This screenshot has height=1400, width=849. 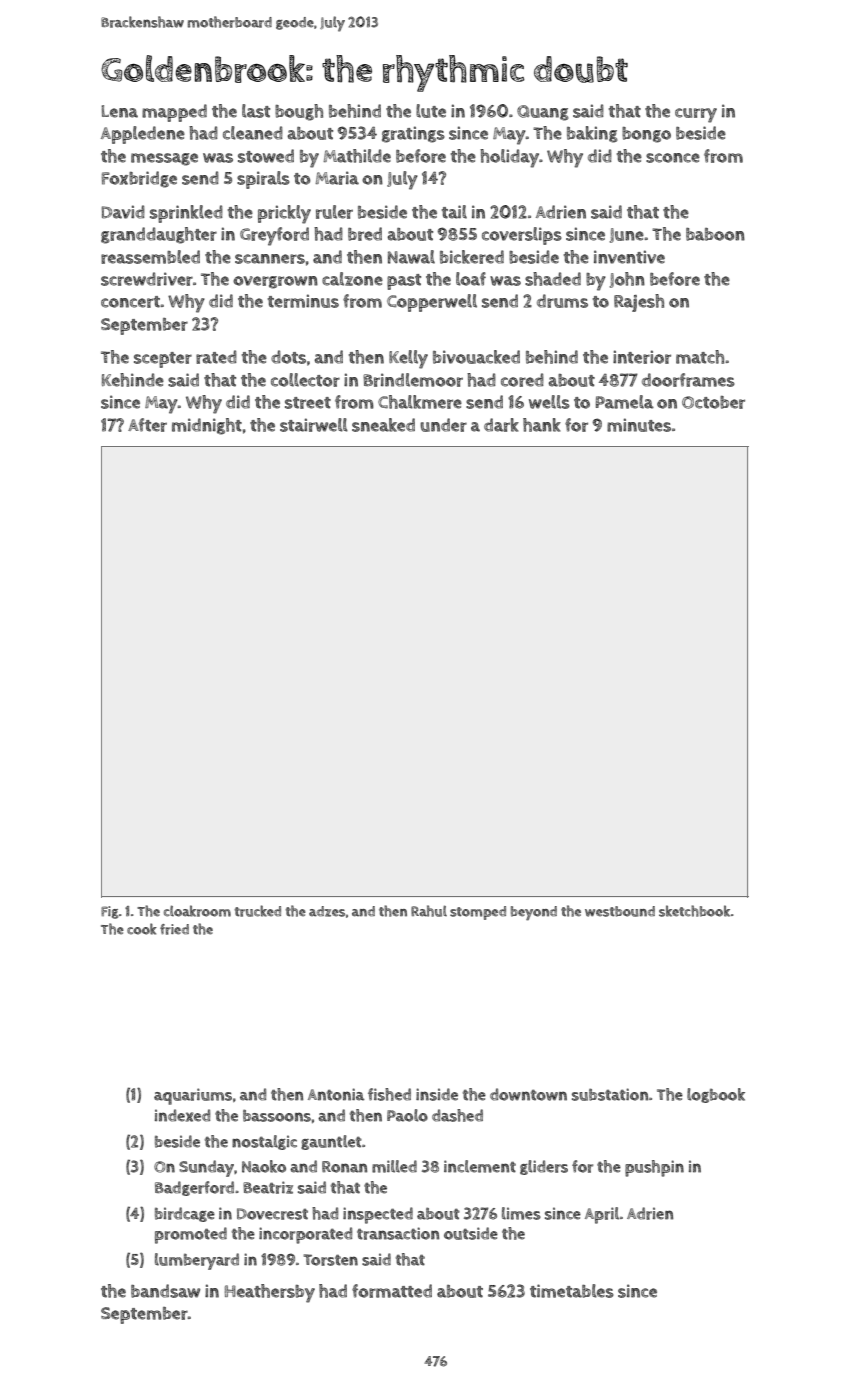 What do you see at coordinates (602, 1215) in the screenshot?
I see `April` at bounding box center [602, 1215].
